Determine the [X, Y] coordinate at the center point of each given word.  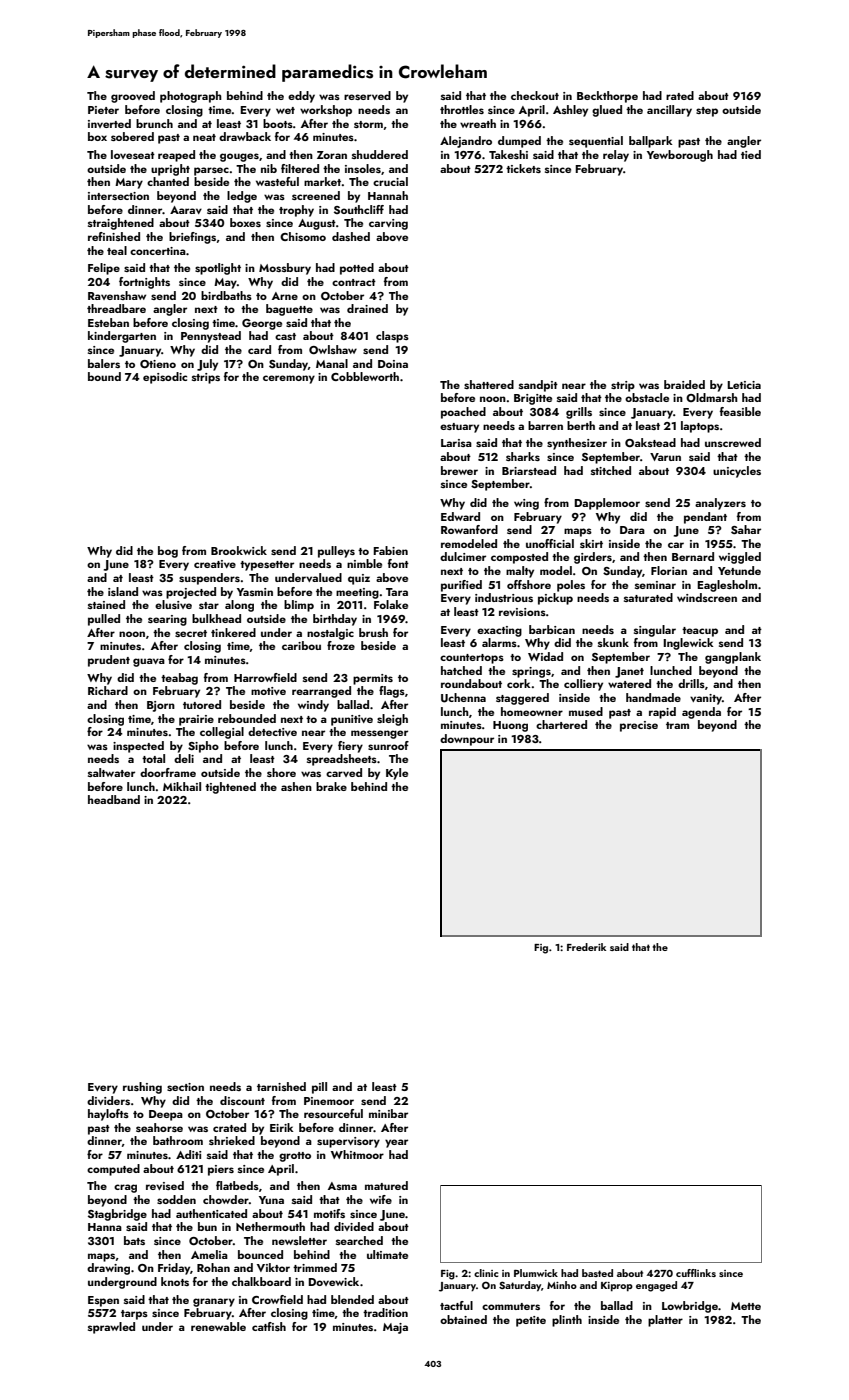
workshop [326, 111]
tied [751, 154]
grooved [133, 97]
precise [639, 726]
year [396, 1143]
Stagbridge [117, 1215]
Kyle [397, 774]
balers [104, 363]
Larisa [456, 443]
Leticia [744, 385]
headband [114, 799]
